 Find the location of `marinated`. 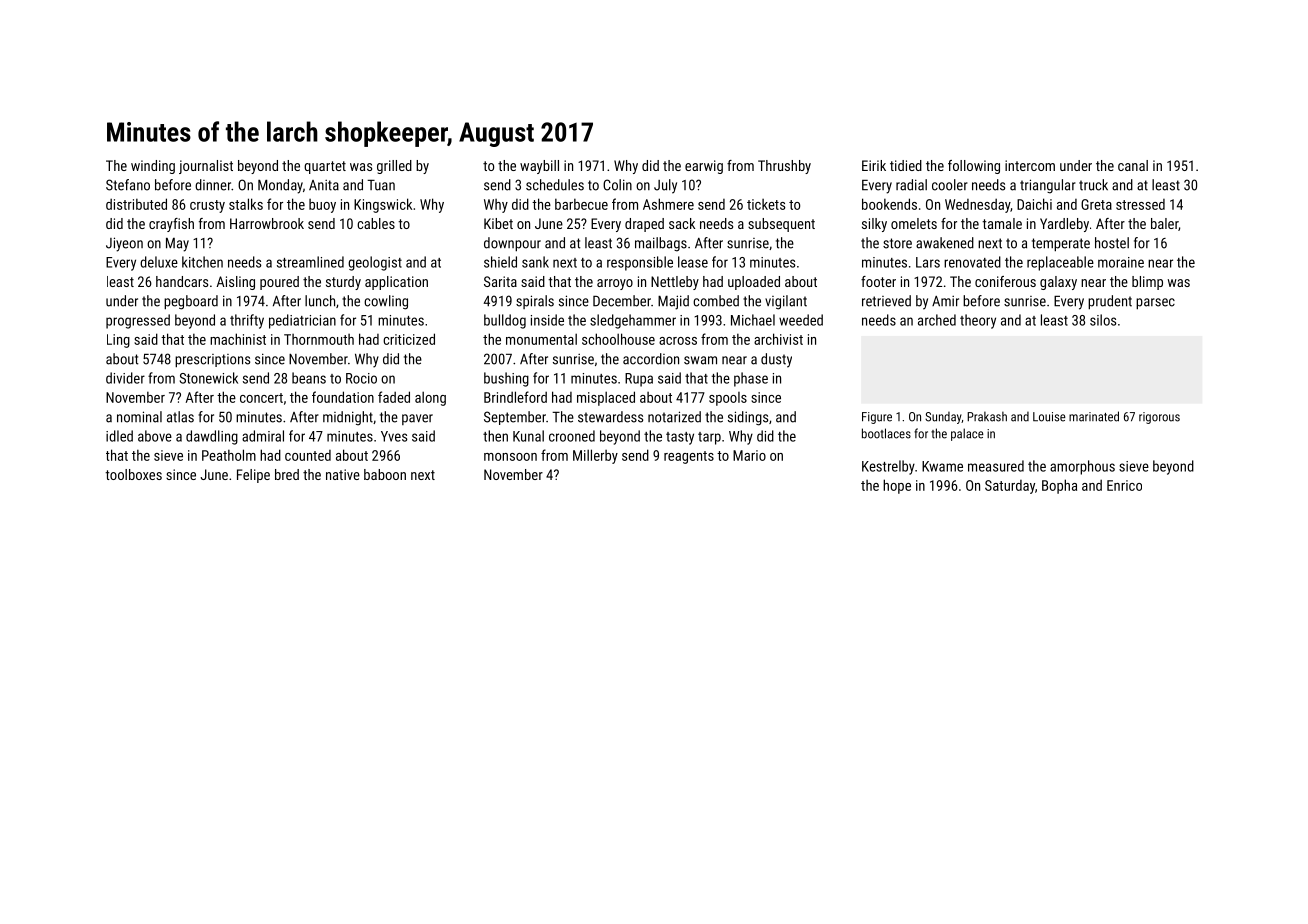

marinated is located at coordinates (1094, 416).
